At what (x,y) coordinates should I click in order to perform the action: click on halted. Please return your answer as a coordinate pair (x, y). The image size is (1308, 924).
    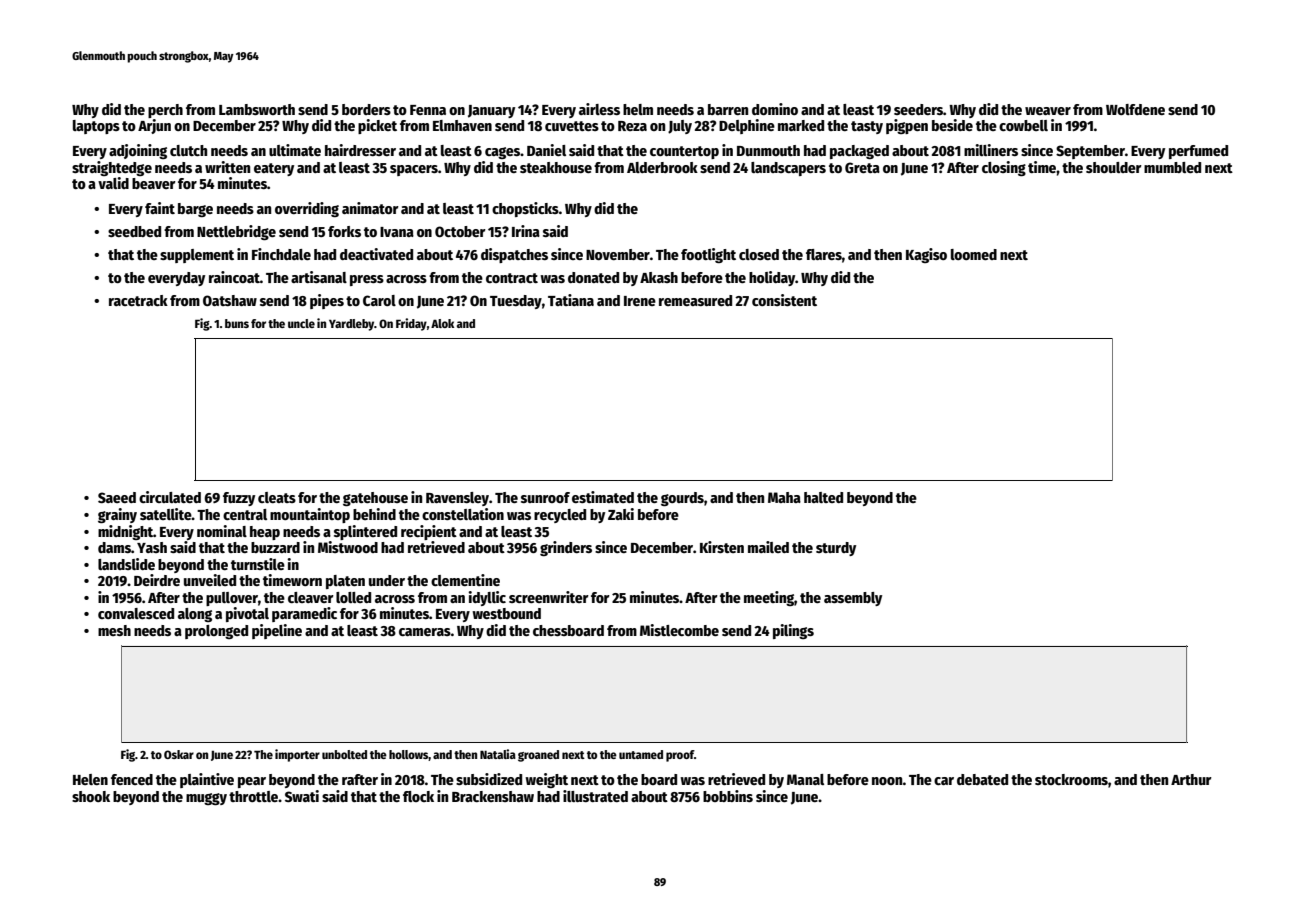
    Looking at the image, I should click on (823, 497).
